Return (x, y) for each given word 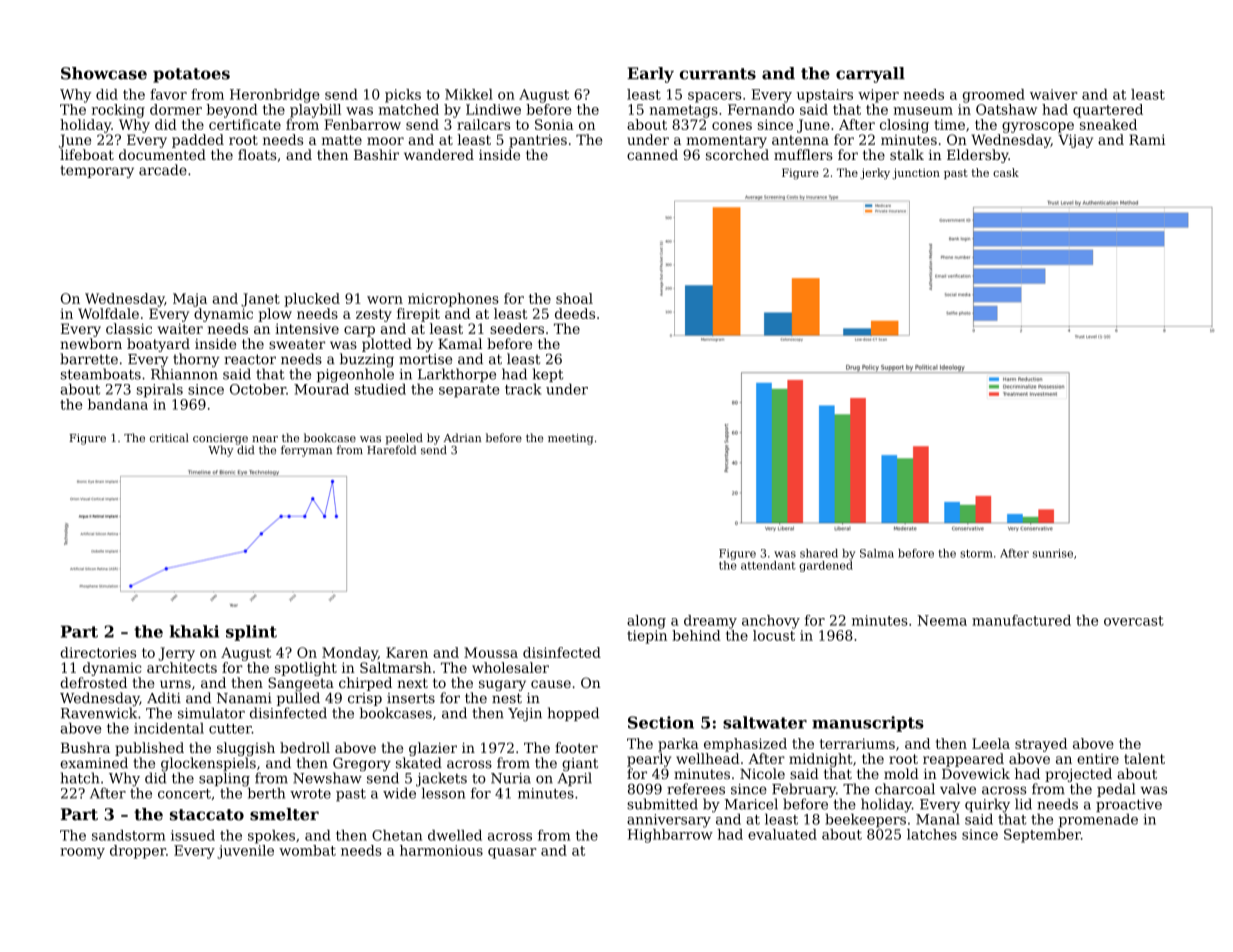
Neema (942, 620)
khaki (194, 631)
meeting (570, 439)
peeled (404, 439)
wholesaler (510, 667)
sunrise (1053, 553)
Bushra (85, 747)
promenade (1098, 820)
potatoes (191, 75)
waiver (1054, 94)
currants (718, 74)
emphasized (745, 745)
